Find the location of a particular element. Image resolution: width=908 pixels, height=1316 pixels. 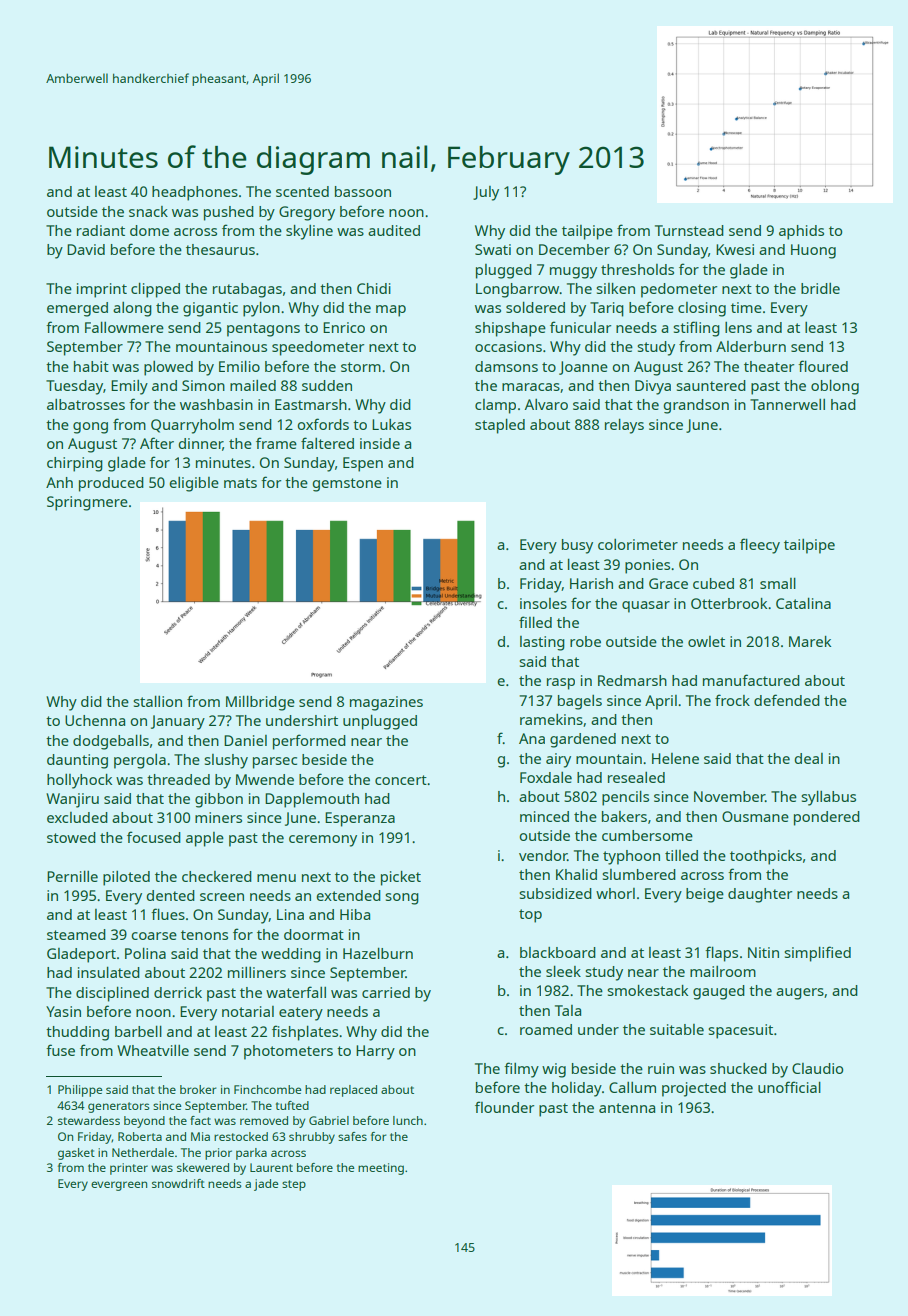

audited is located at coordinates (394, 230).
